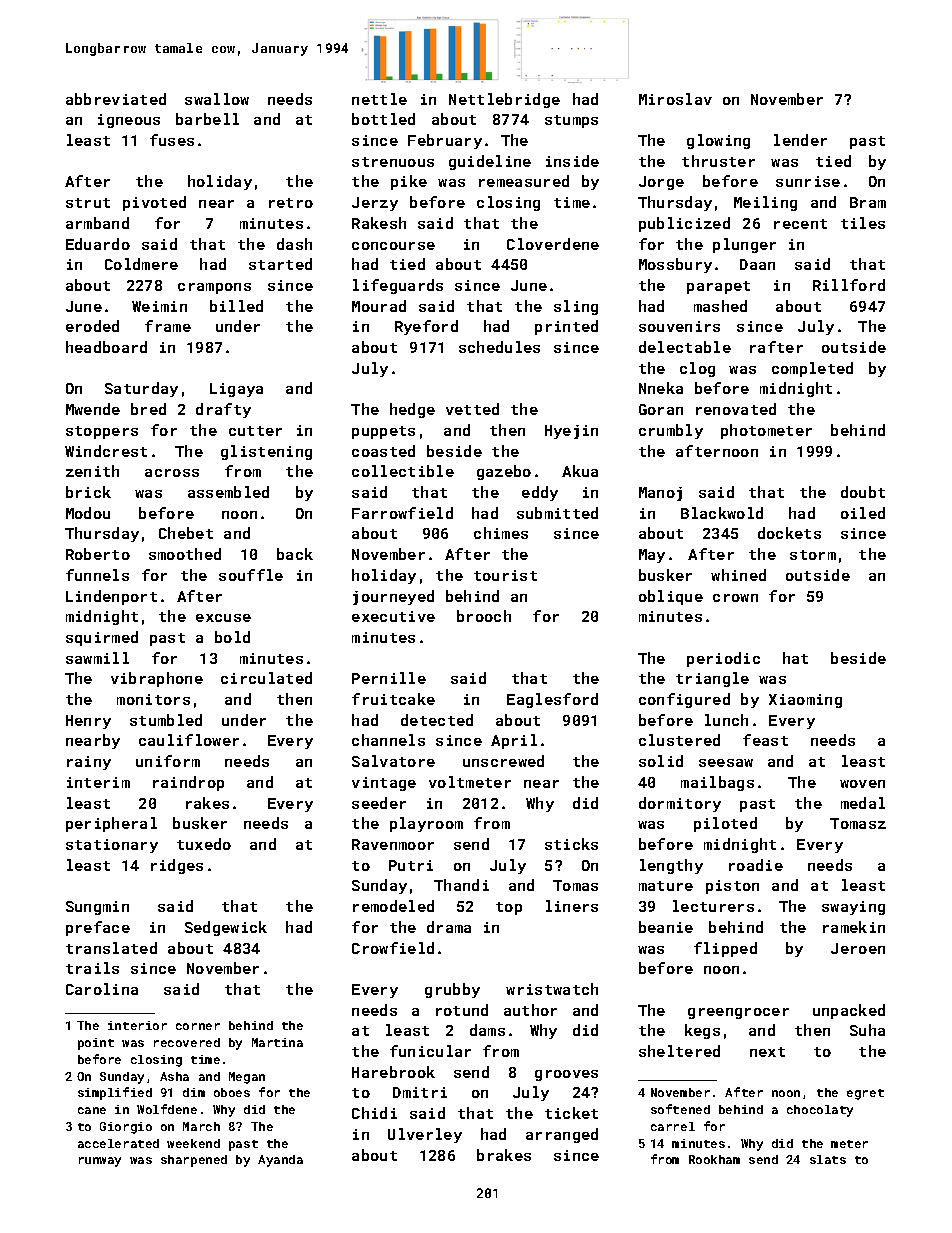 The width and height of the document is (952, 1233). I want to click on slats, so click(828, 1159).
